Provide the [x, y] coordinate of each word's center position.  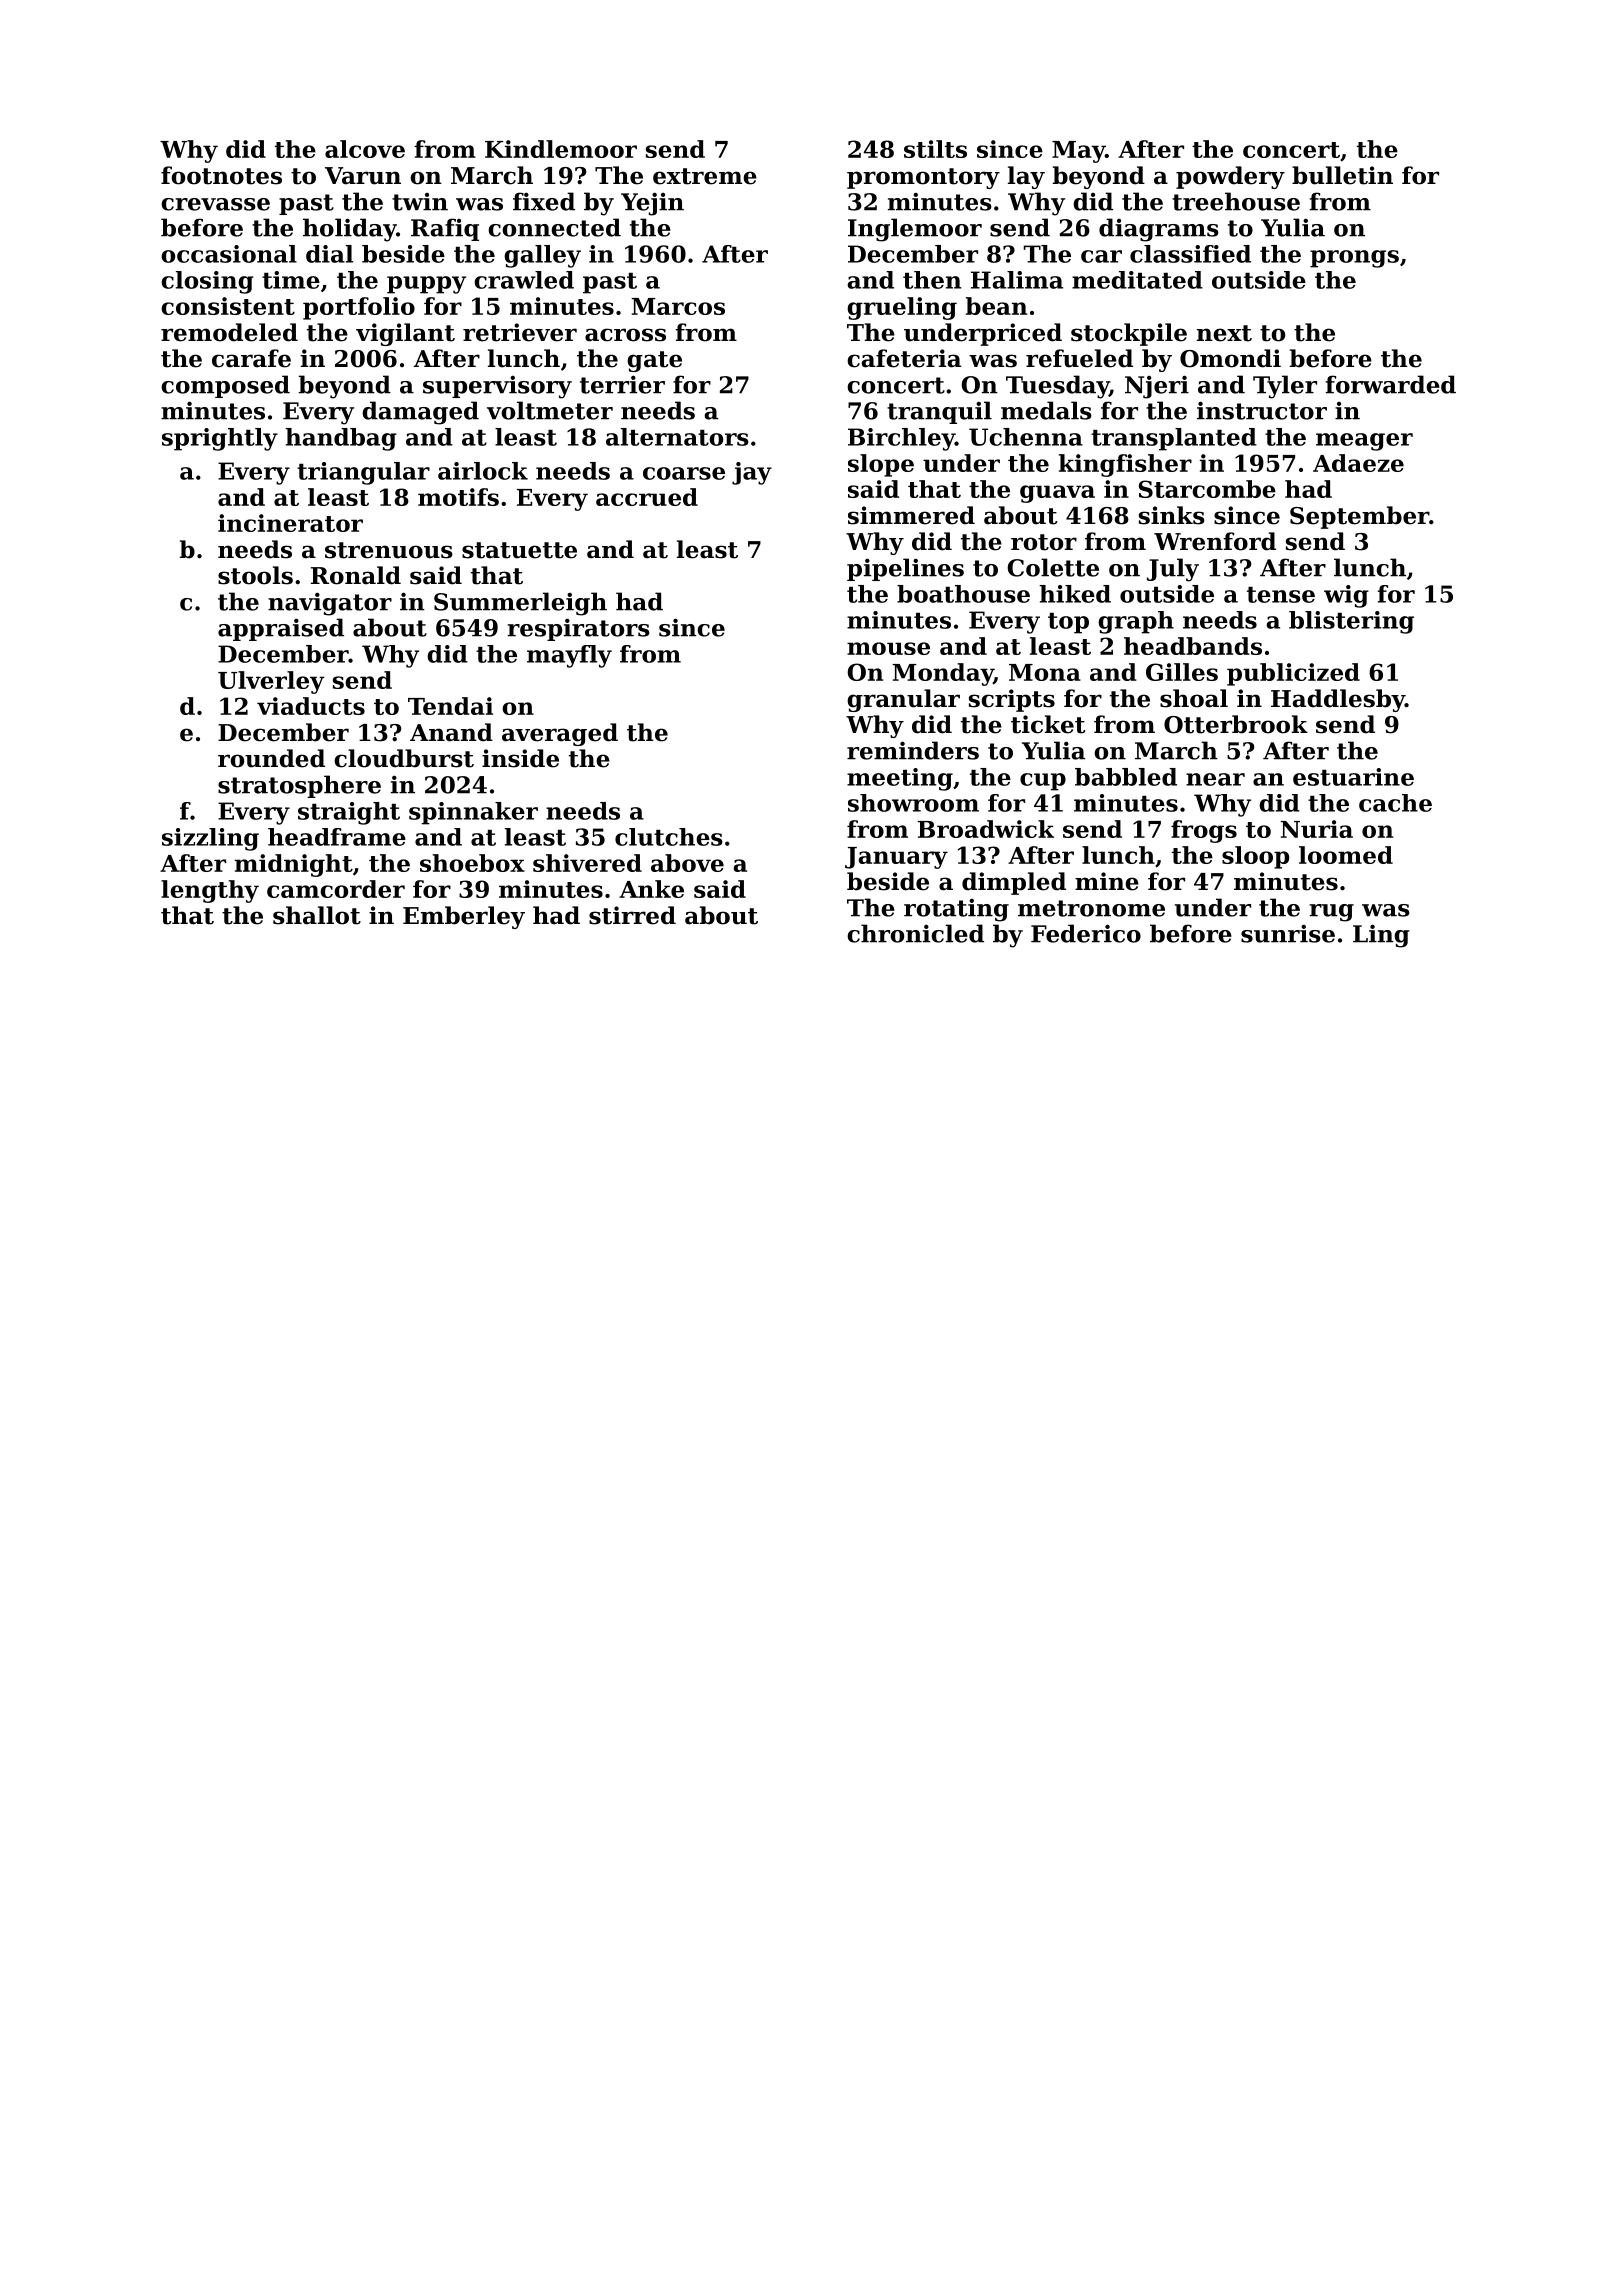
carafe [251, 358]
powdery [1230, 177]
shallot [317, 915]
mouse [888, 648]
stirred [632, 915]
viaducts [311, 706]
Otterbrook [1236, 724]
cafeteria [904, 358]
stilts [935, 149]
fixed [544, 201]
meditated [1137, 280]
